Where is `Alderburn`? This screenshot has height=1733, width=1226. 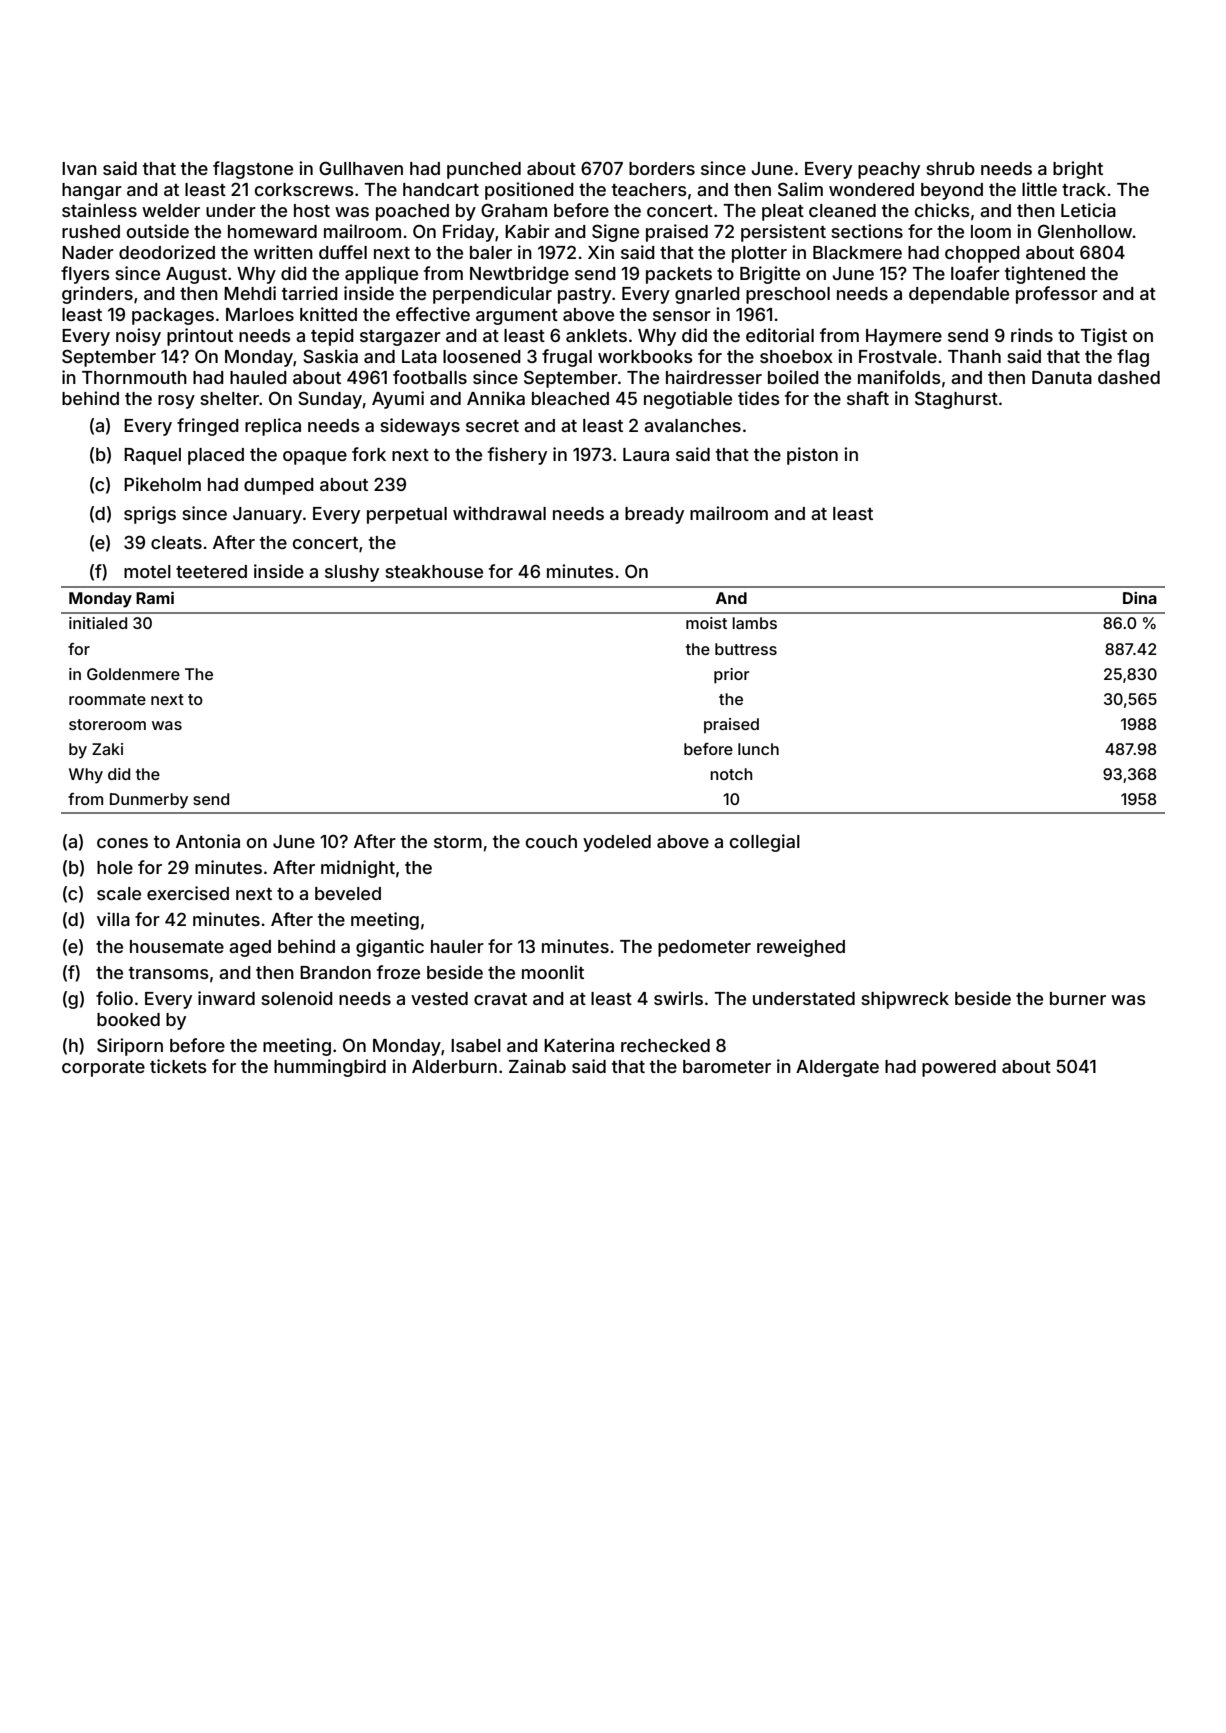 Alderburn is located at coordinates (454, 1066).
